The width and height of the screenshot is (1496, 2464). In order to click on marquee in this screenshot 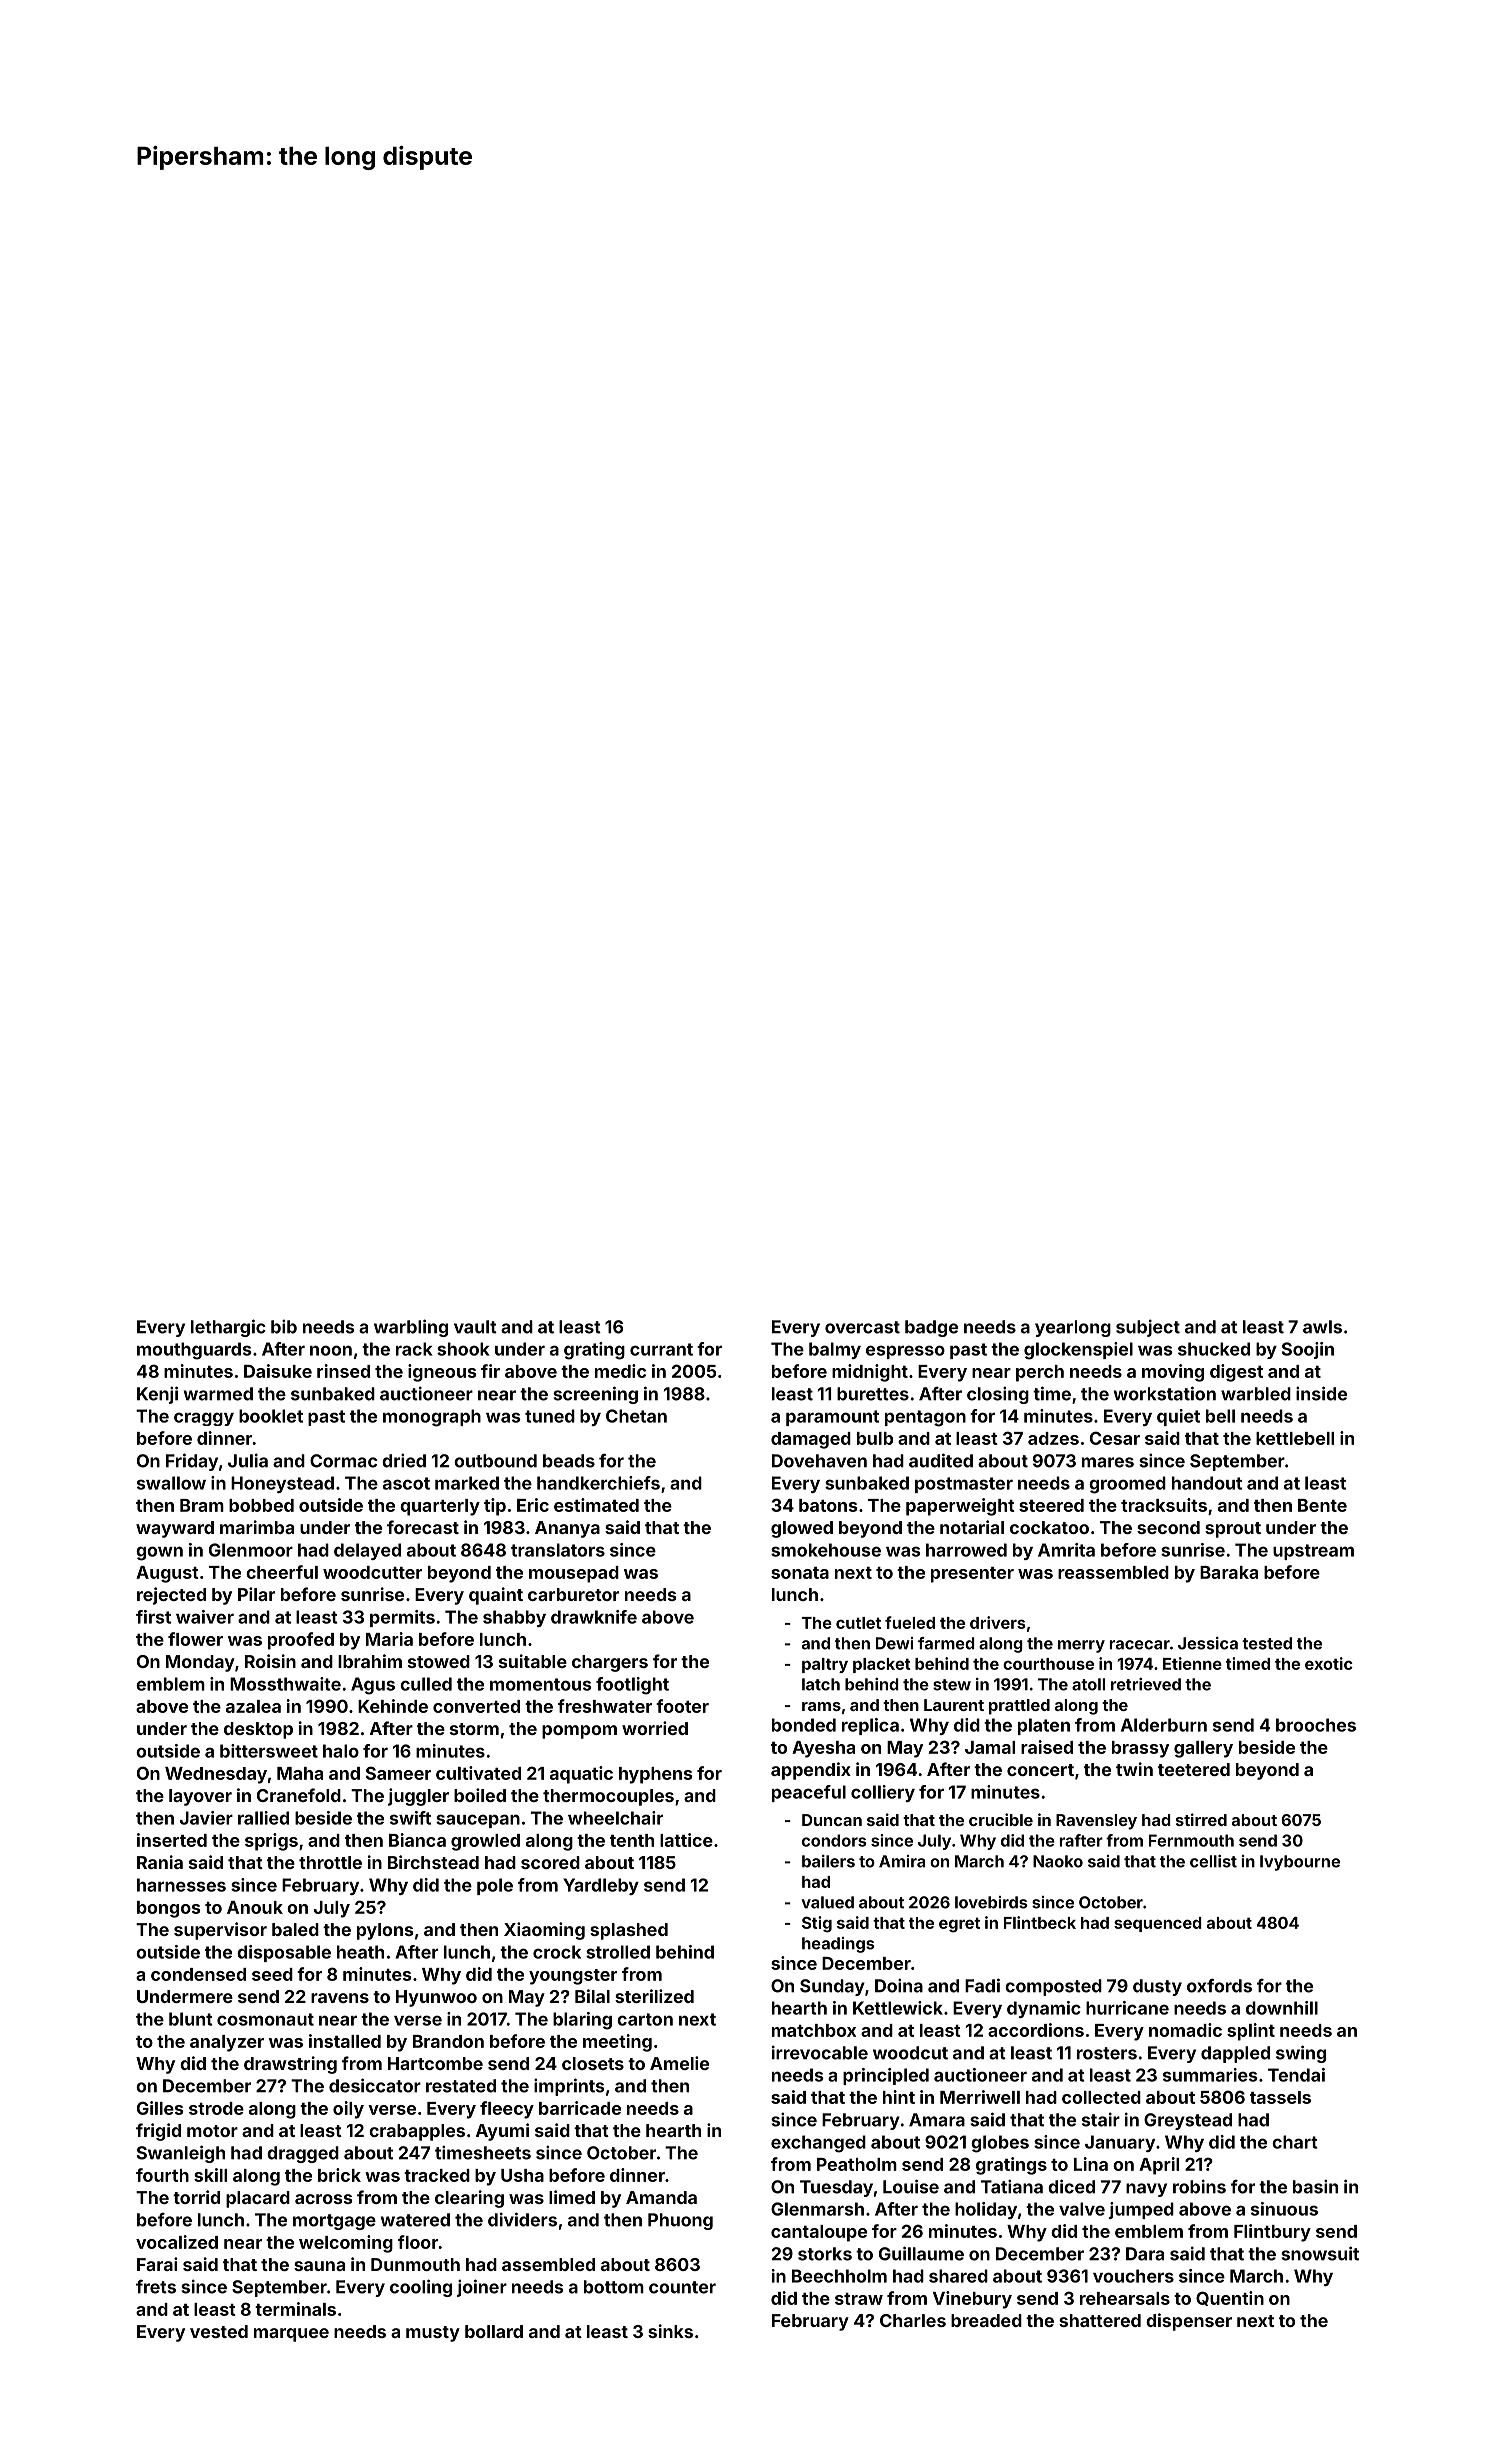, I will do `click(291, 2335)`.
